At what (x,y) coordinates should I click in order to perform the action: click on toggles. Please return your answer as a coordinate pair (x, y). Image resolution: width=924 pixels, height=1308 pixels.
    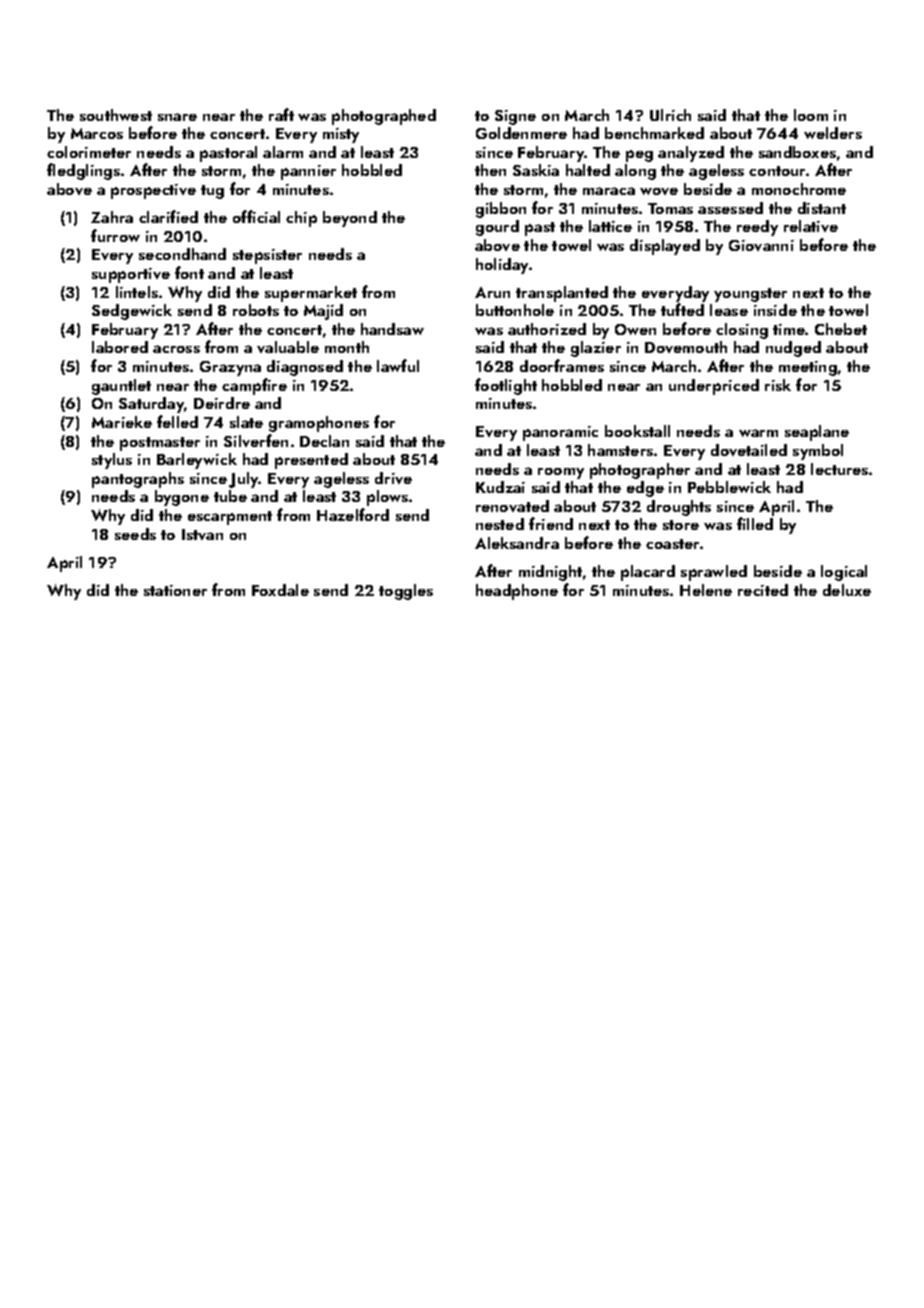
    Looking at the image, I should click on (406, 592).
